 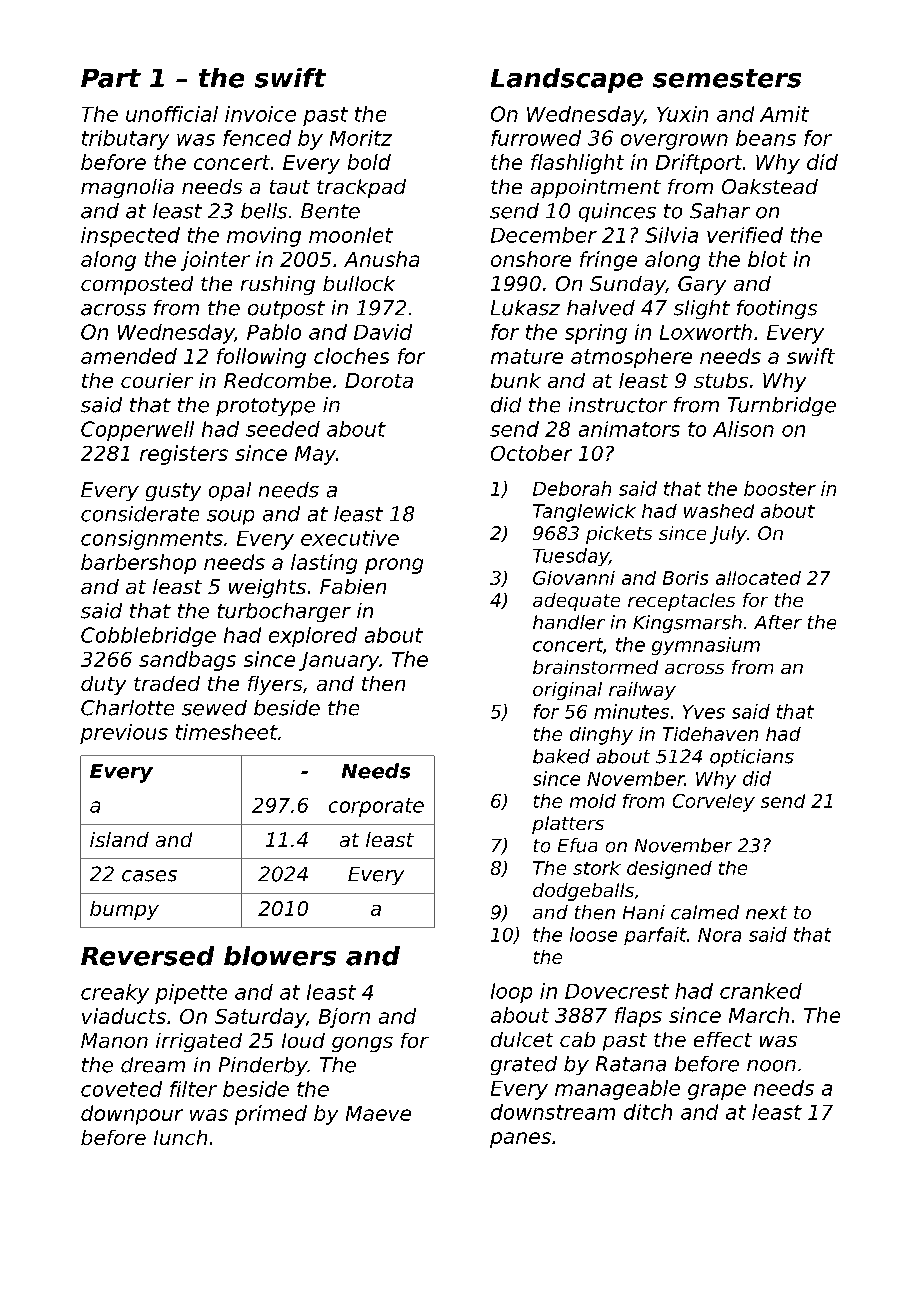 What do you see at coordinates (527, 356) in the page?
I see `mature` at bounding box center [527, 356].
